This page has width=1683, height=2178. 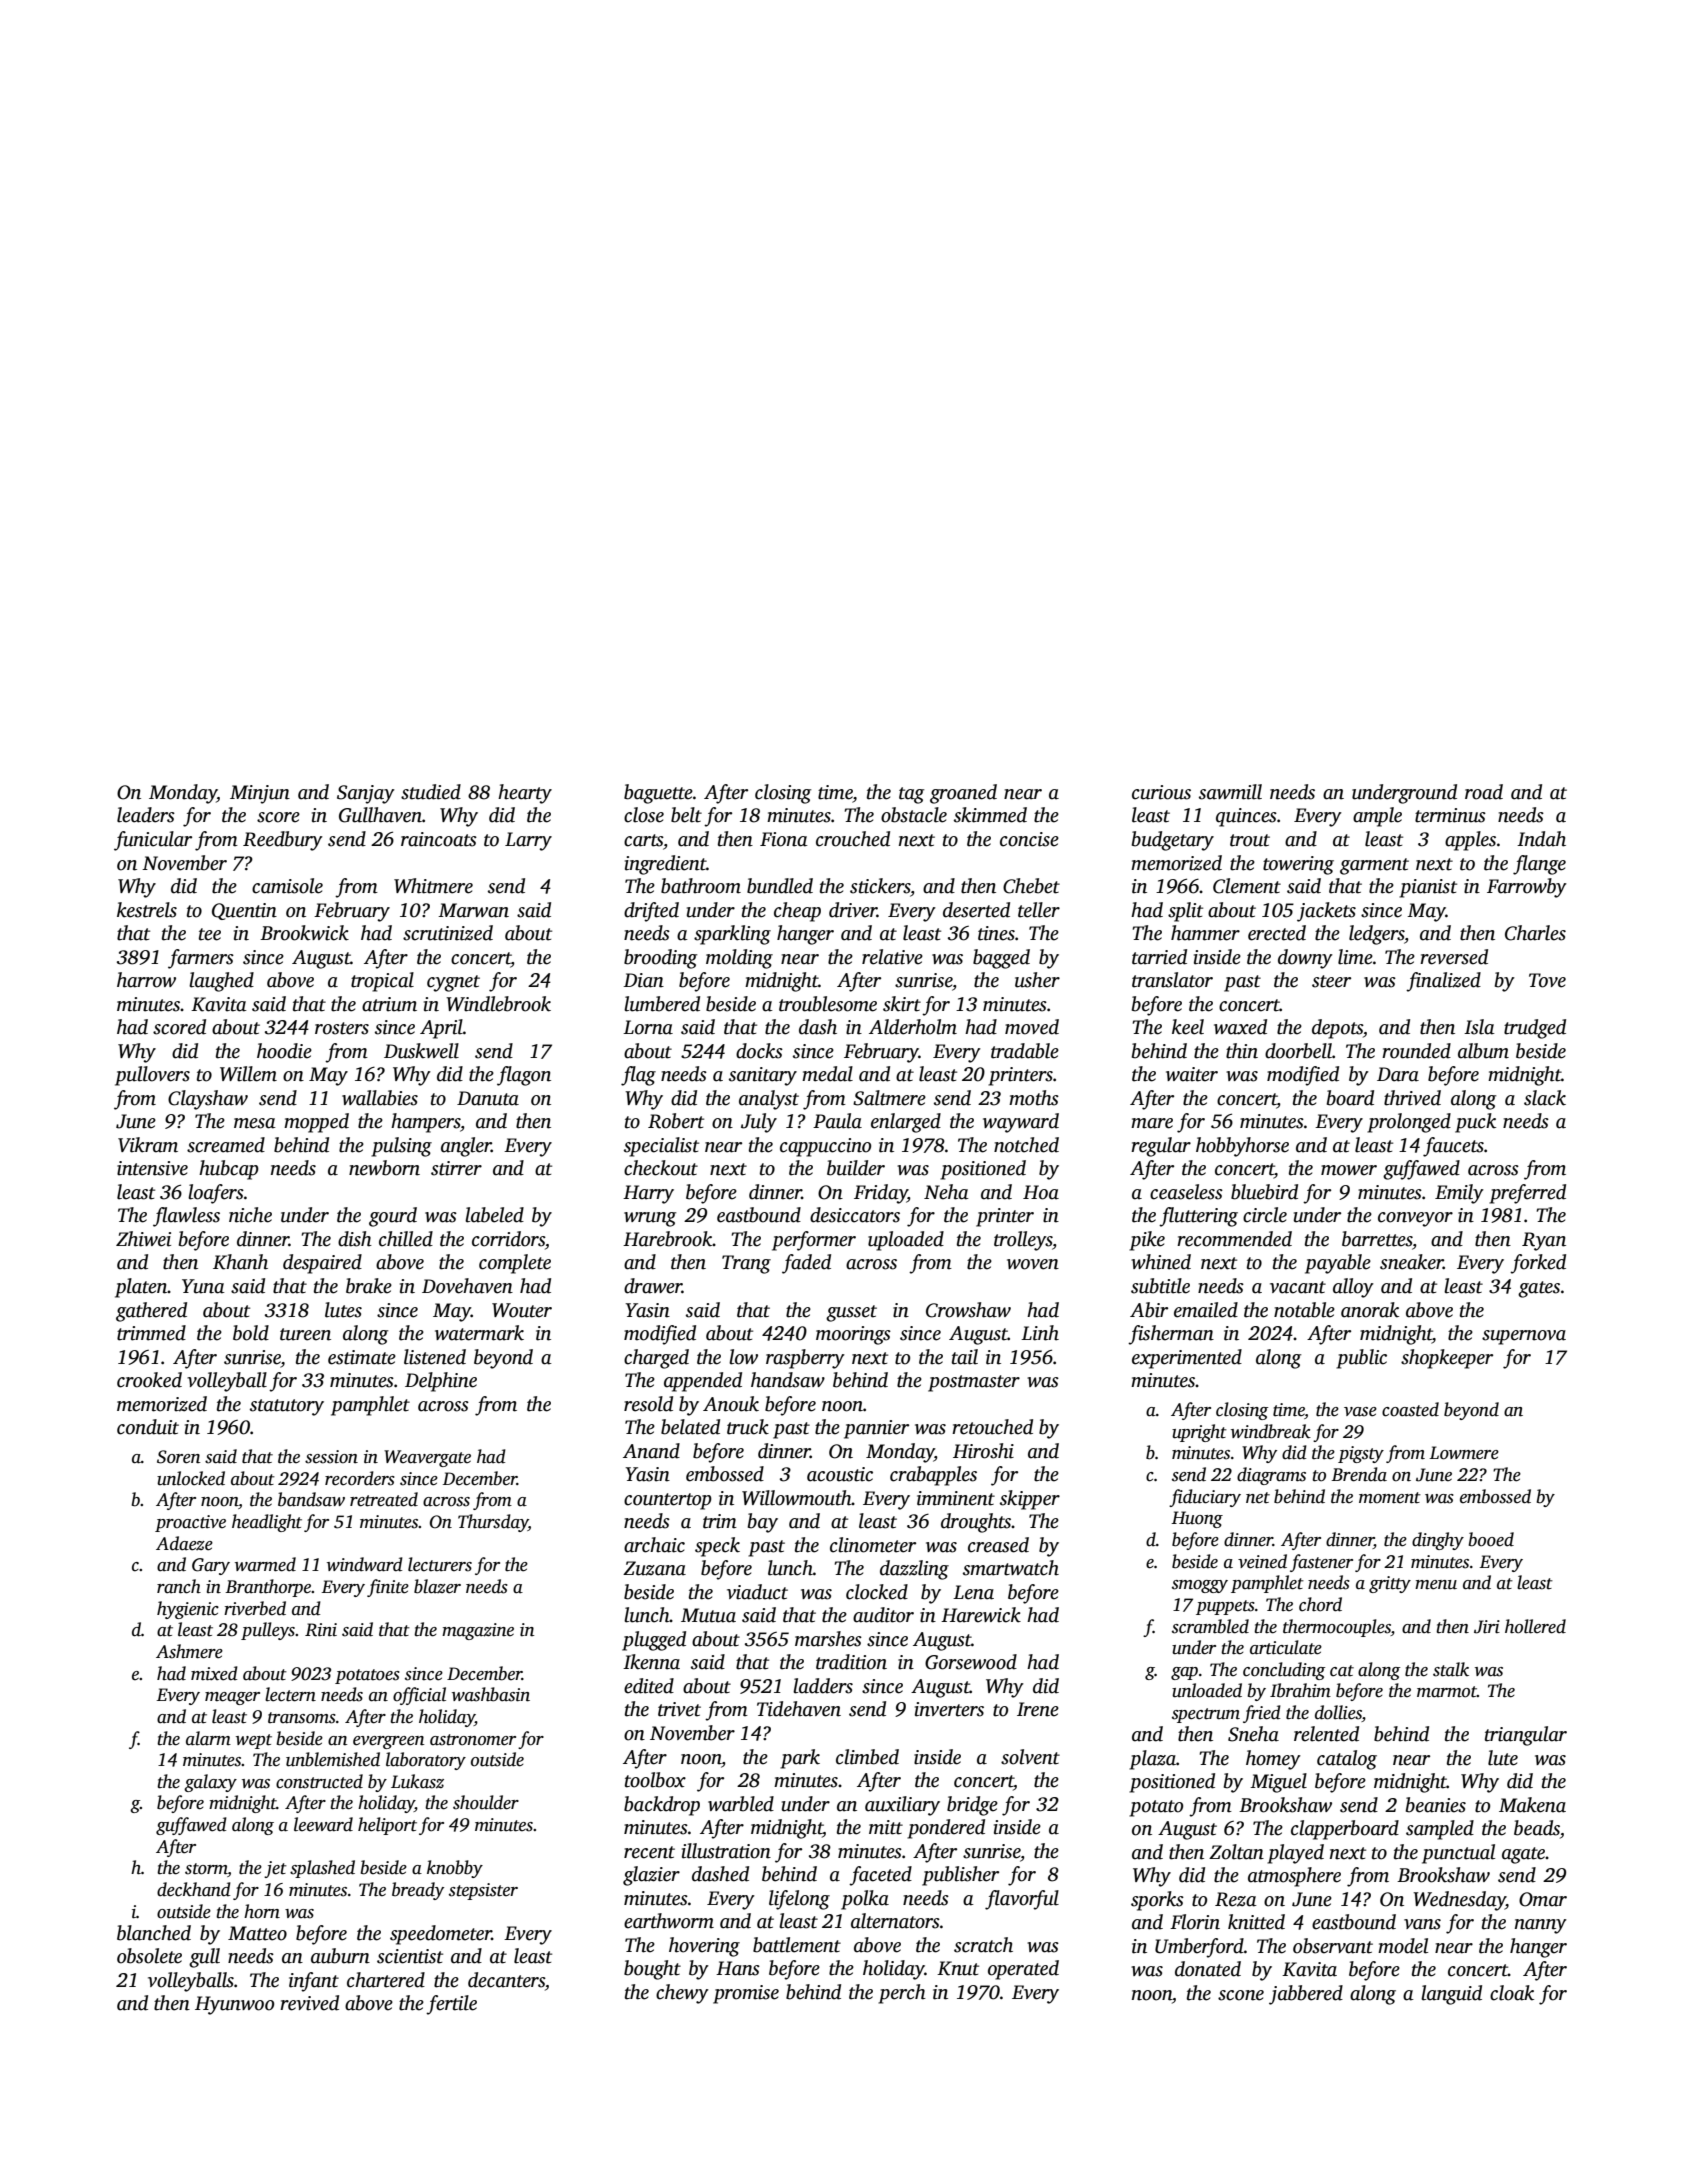 What do you see at coordinates (799, 1900) in the page?
I see `lifelong` at bounding box center [799, 1900].
